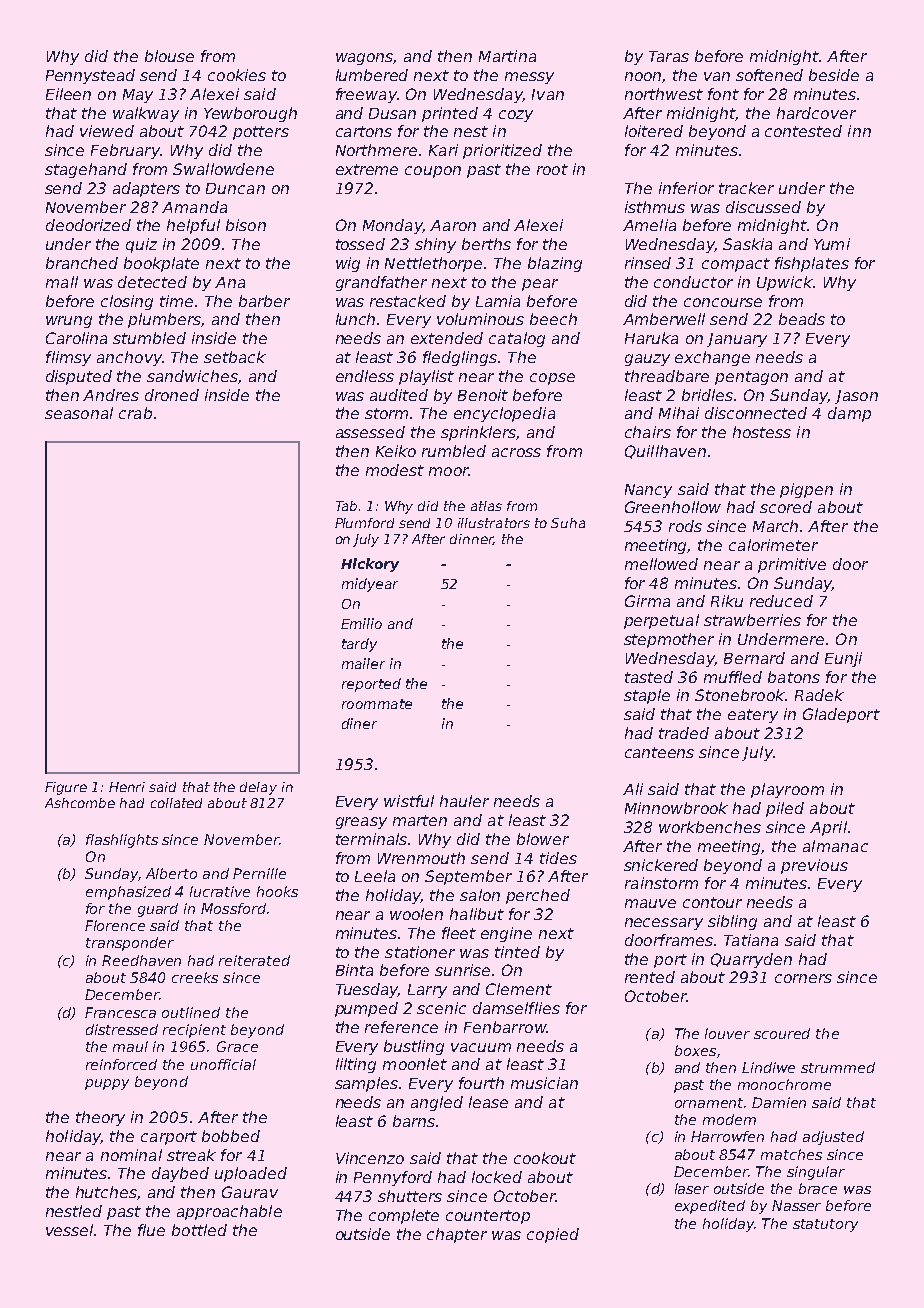 This screenshot has height=1308, width=924. What do you see at coordinates (843, 659) in the screenshot?
I see `Eunji` at bounding box center [843, 659].
